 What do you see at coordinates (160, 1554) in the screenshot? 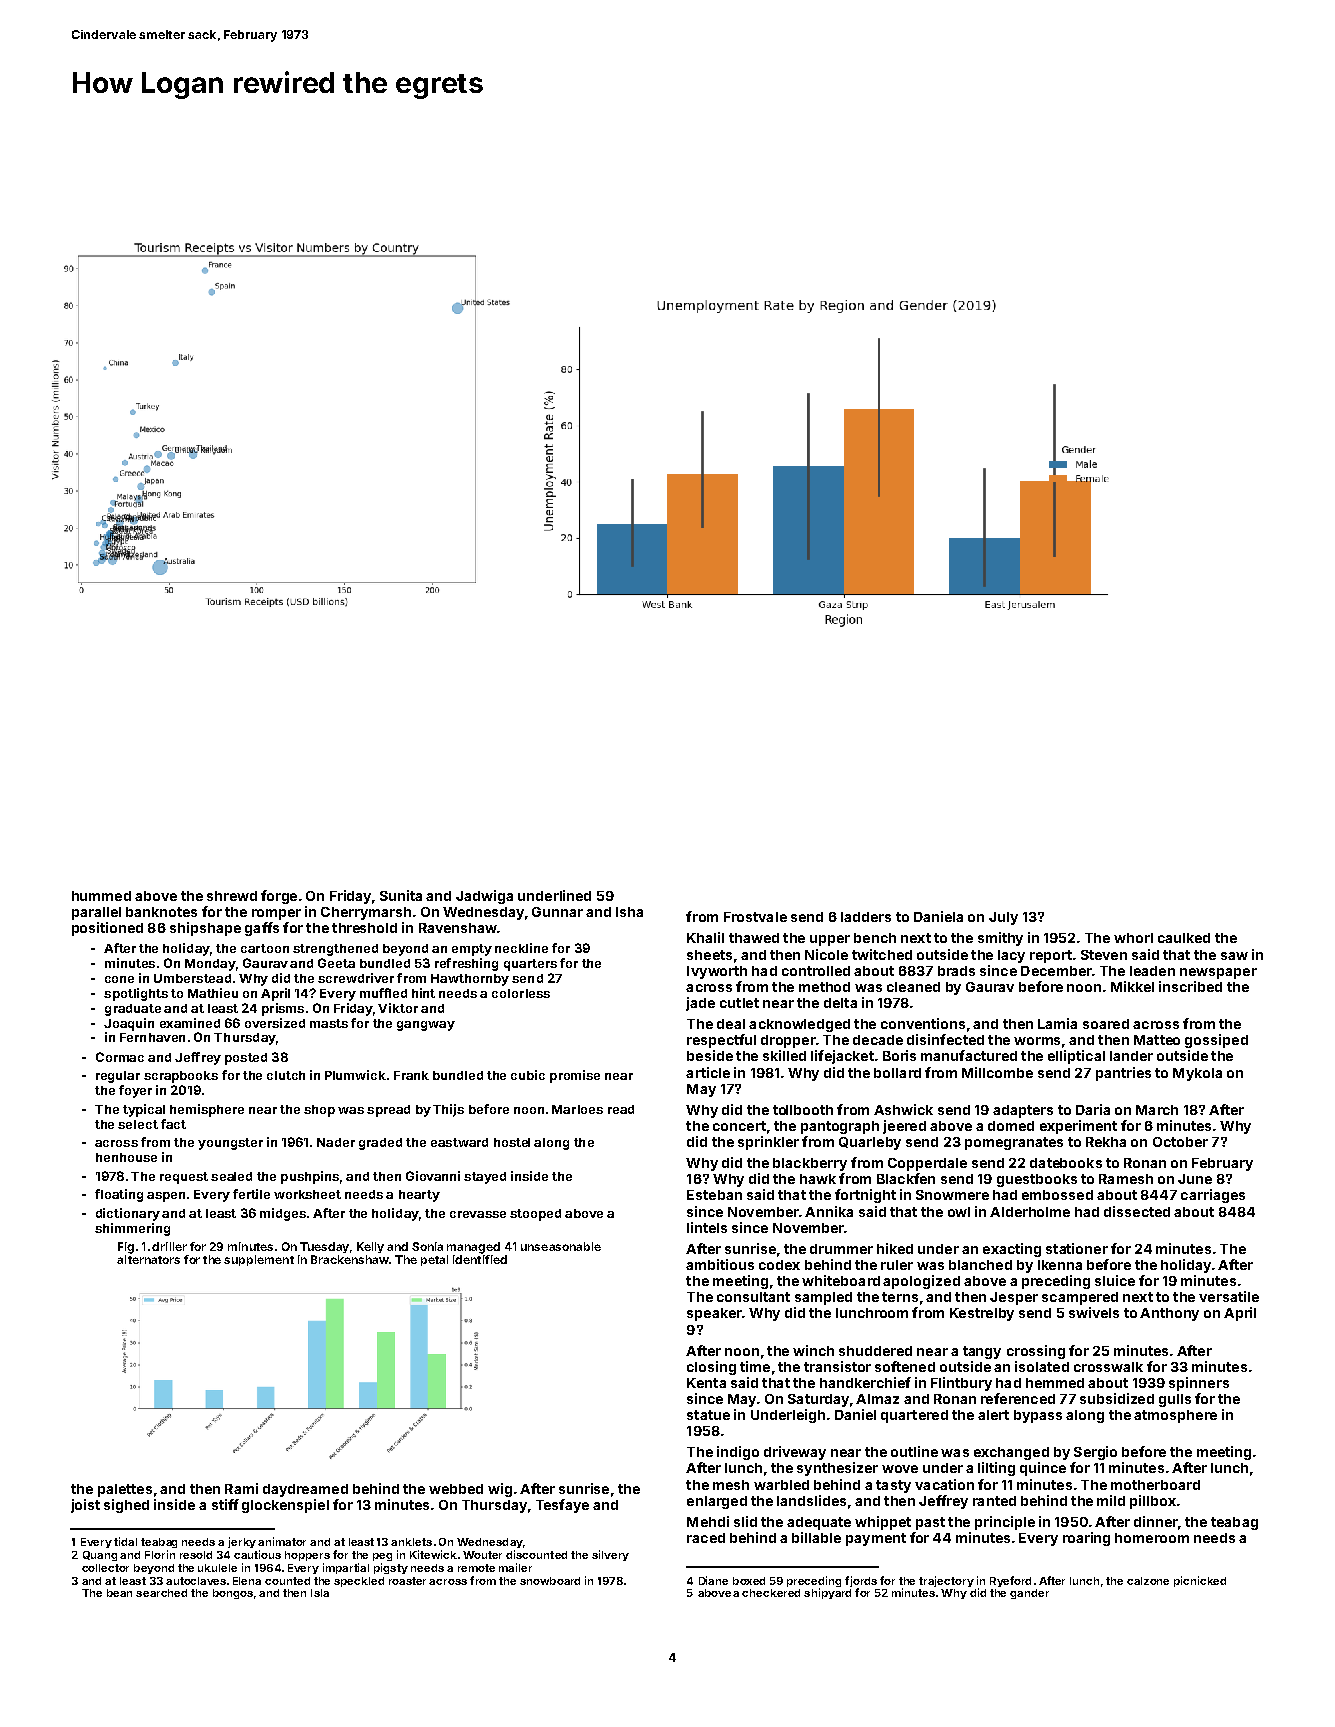
I see `Florin` at bounding box center [160, 1554].
